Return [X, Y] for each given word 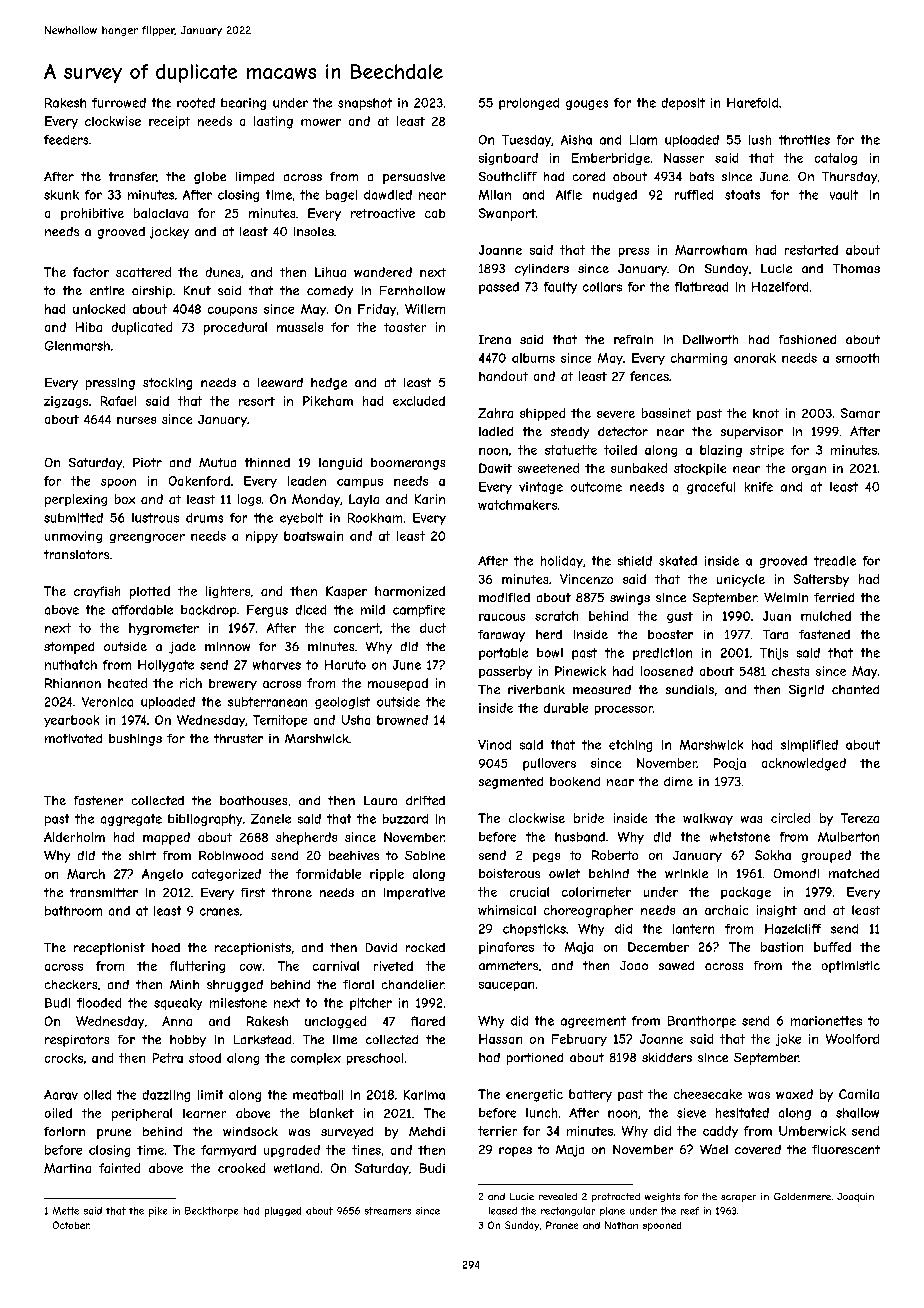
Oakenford [199, 481]
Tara [775, 634]
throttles [804, 140]
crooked [241, 1168]
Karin [430, 499]
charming [699, 359]
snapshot [365, 104]
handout [503, 376]
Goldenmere [802, 1196]
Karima [424, 1095]
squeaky [178, 1004]
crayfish [97, 592]
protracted [616, 1197]
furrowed [119, 103]
